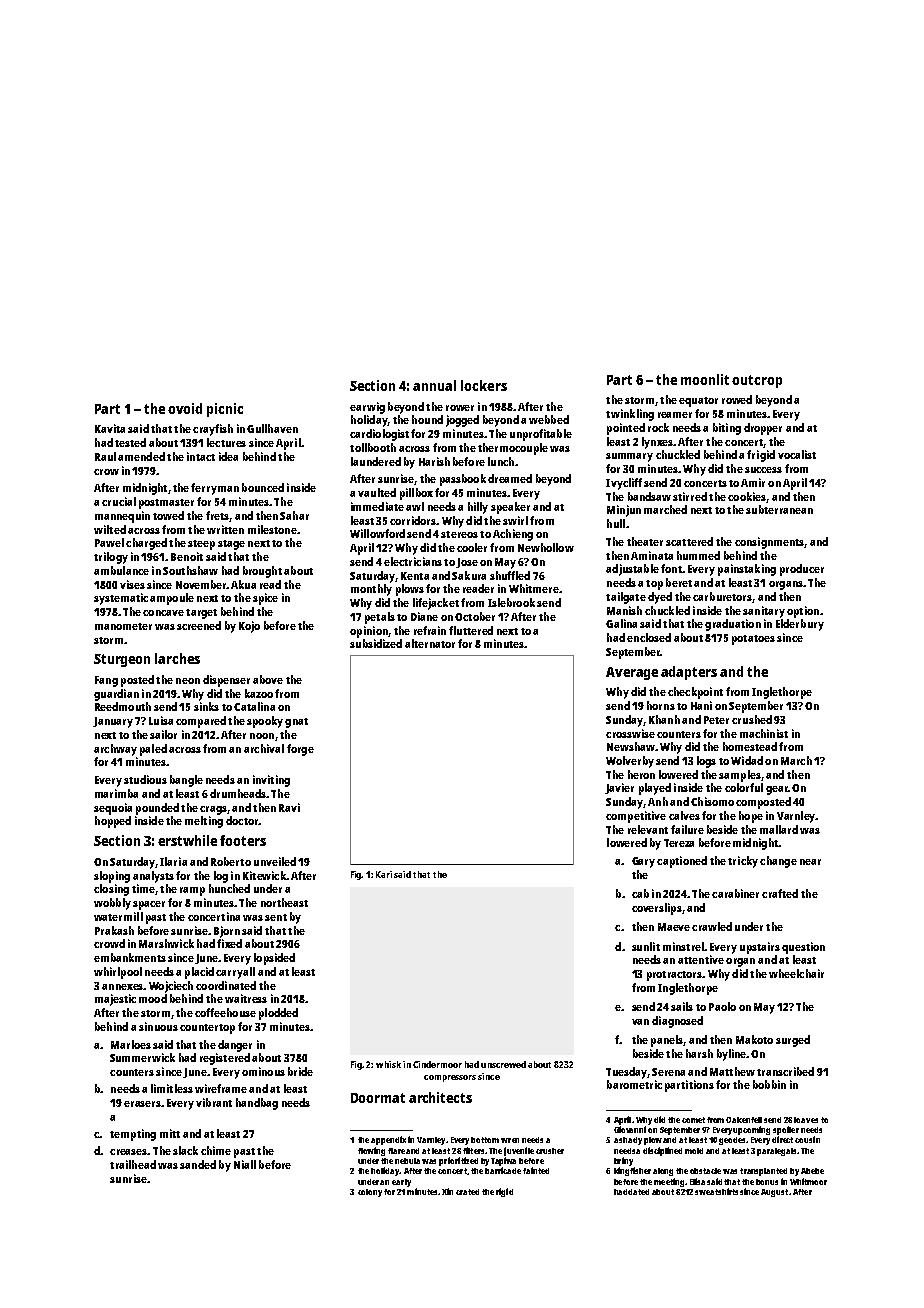  What do you see at coordinates (796, 973) in the screenshot?
I see `wheelchair` at bounding box center [796, 973].
